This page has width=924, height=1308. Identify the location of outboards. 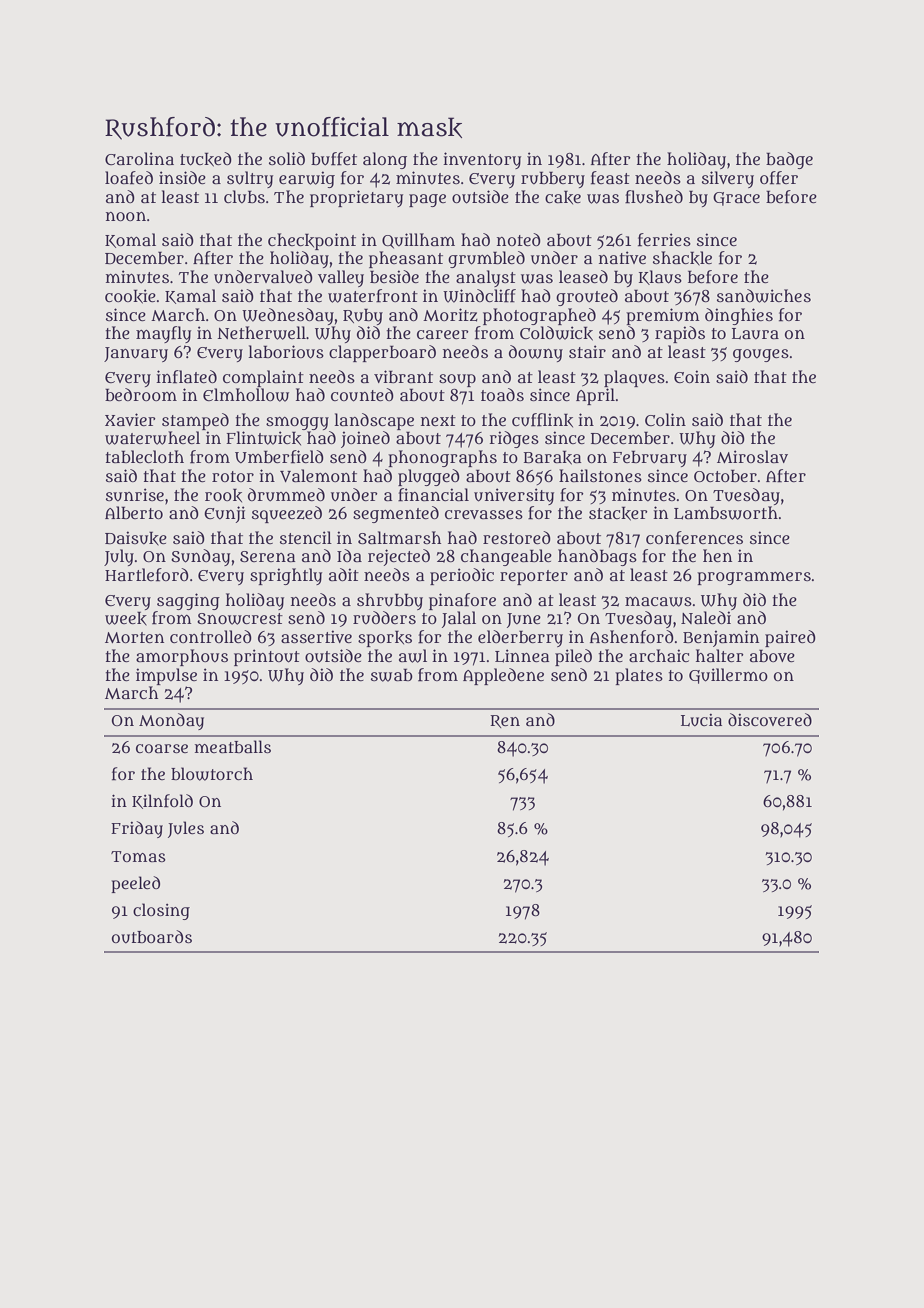
(152, 937).
